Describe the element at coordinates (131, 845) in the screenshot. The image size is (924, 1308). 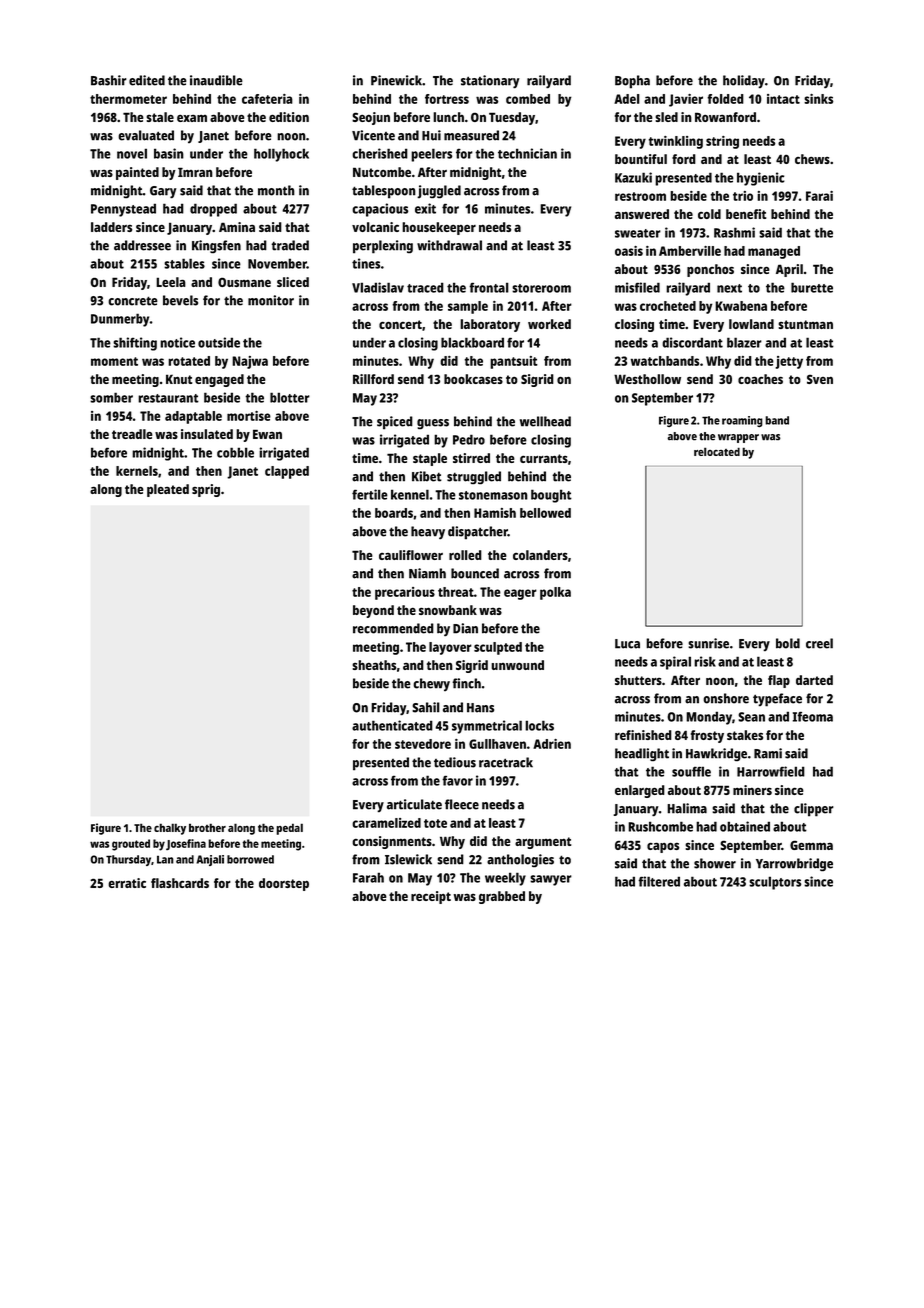
I see `grouted` at that location.
